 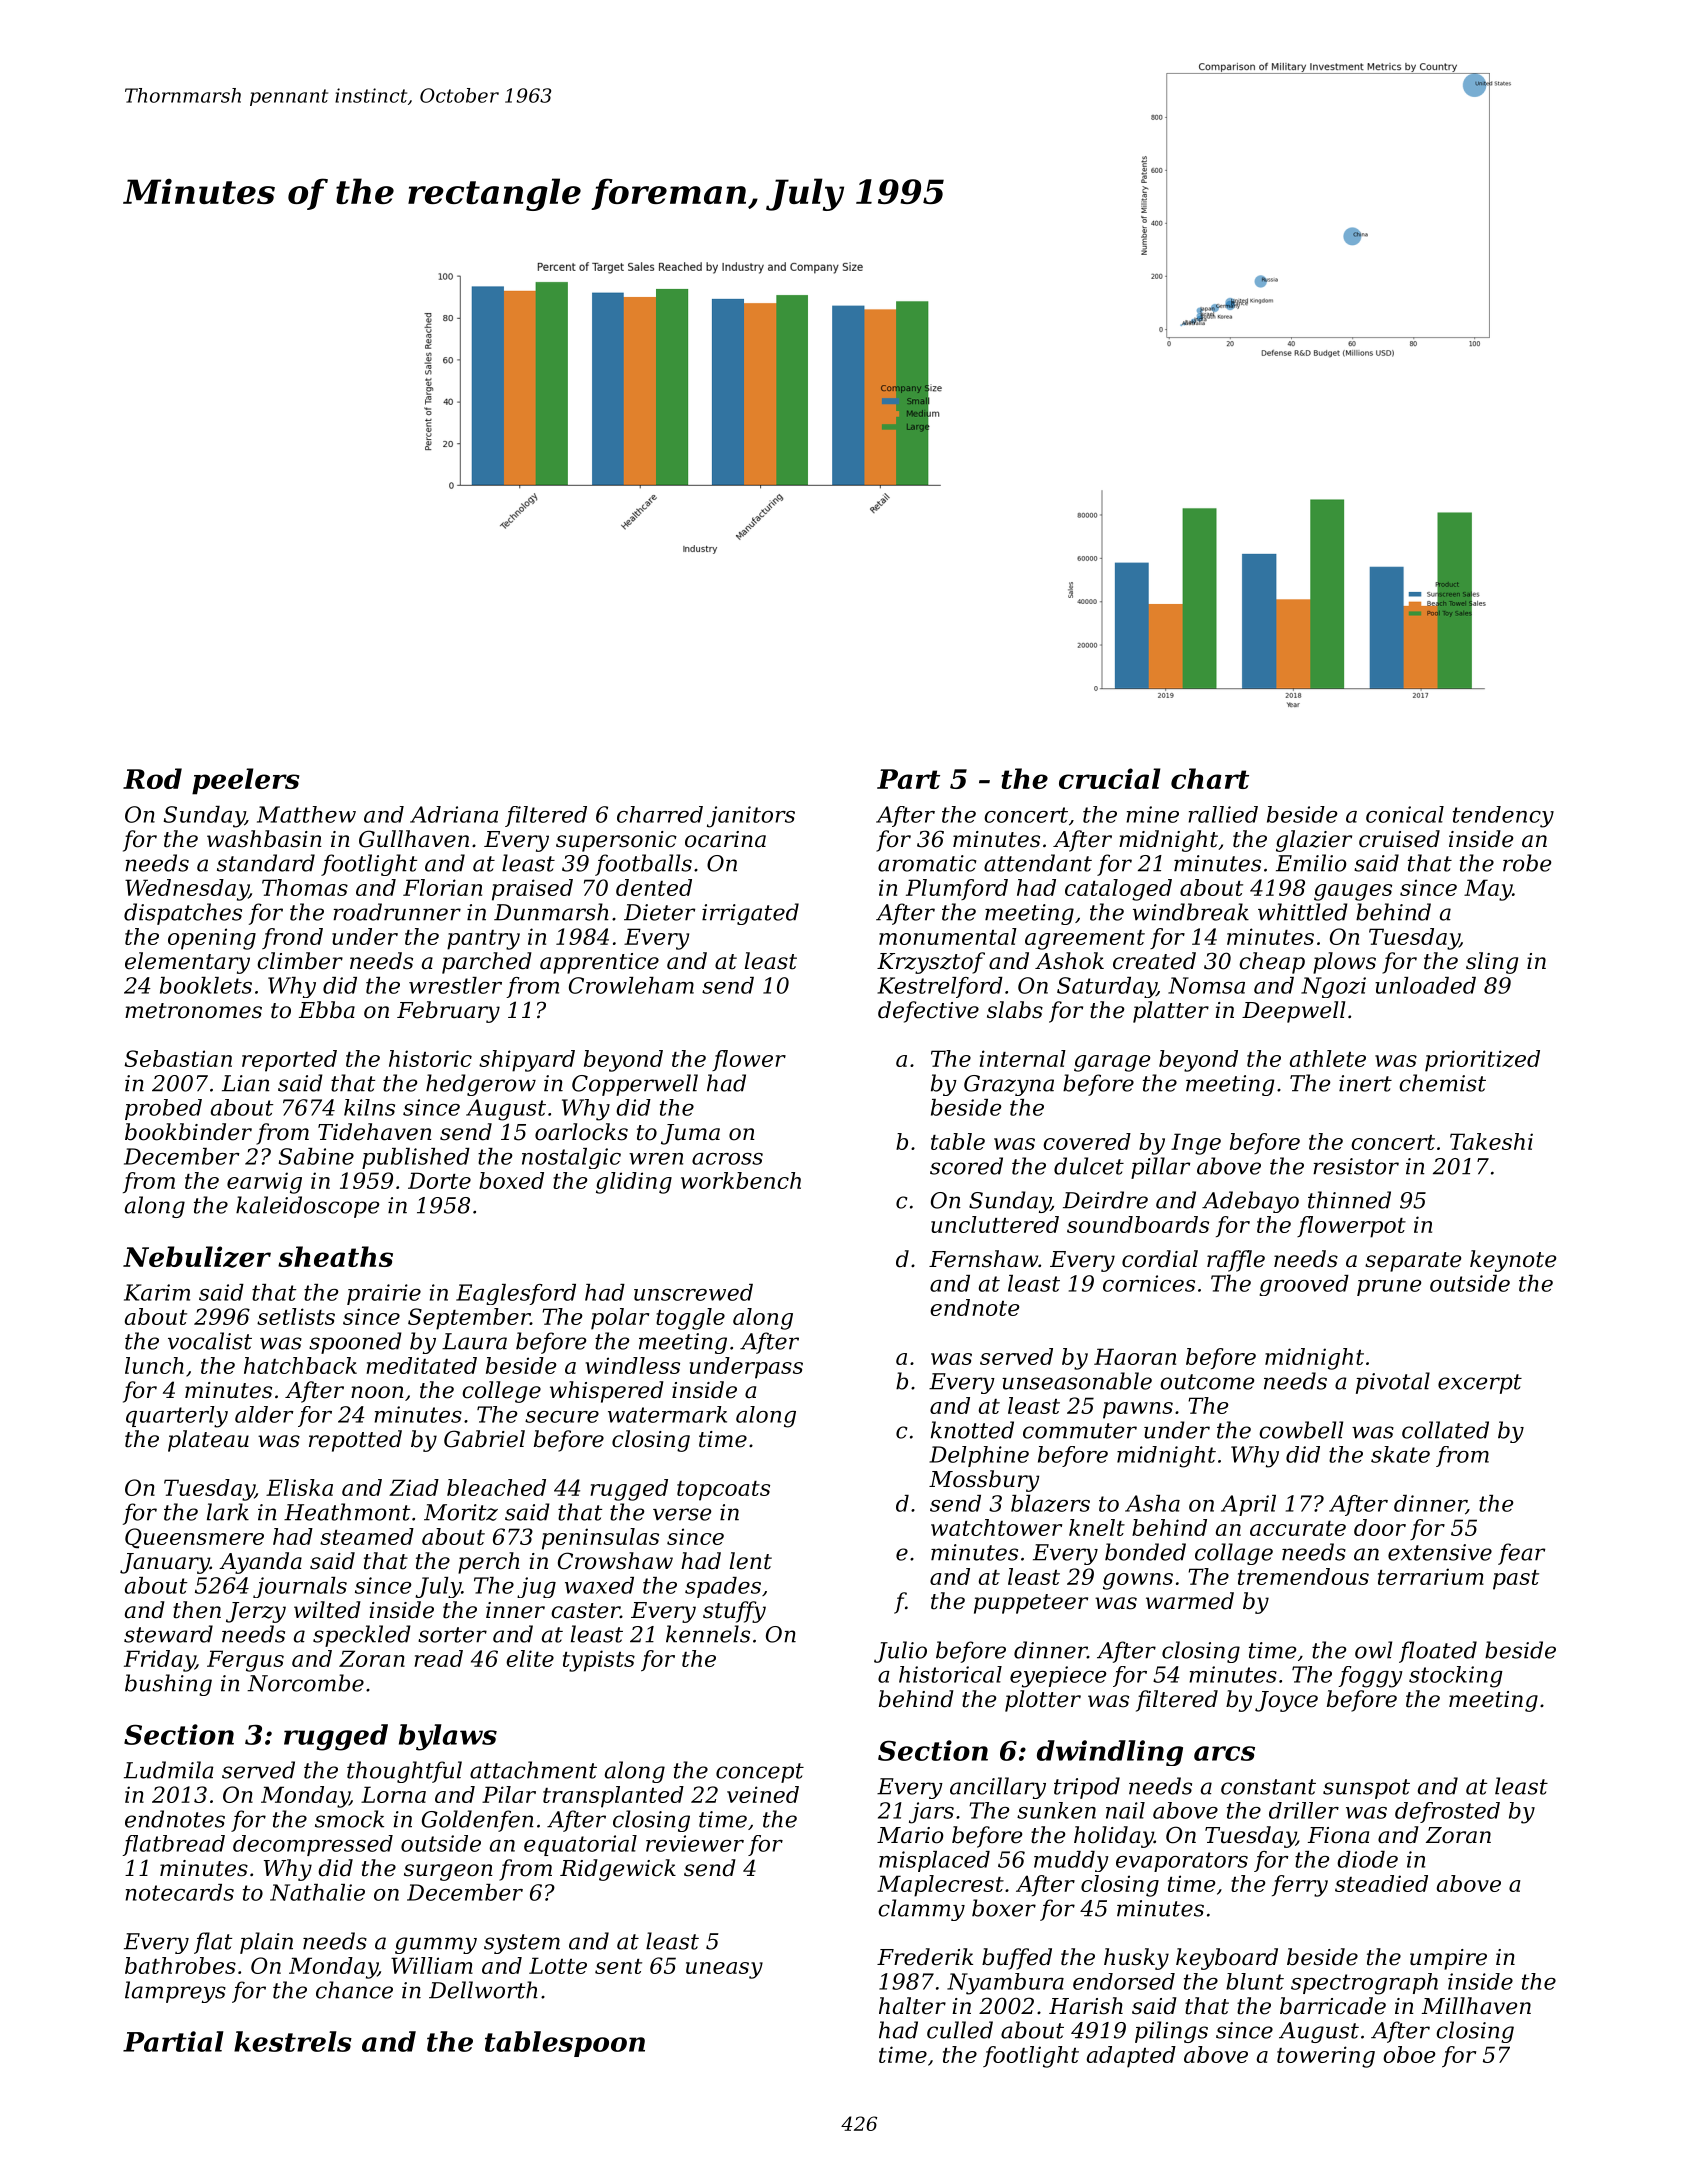 What do you see at coordinates (660, 814) in the document?
I see `charred` at bounding box center [660, 814].
